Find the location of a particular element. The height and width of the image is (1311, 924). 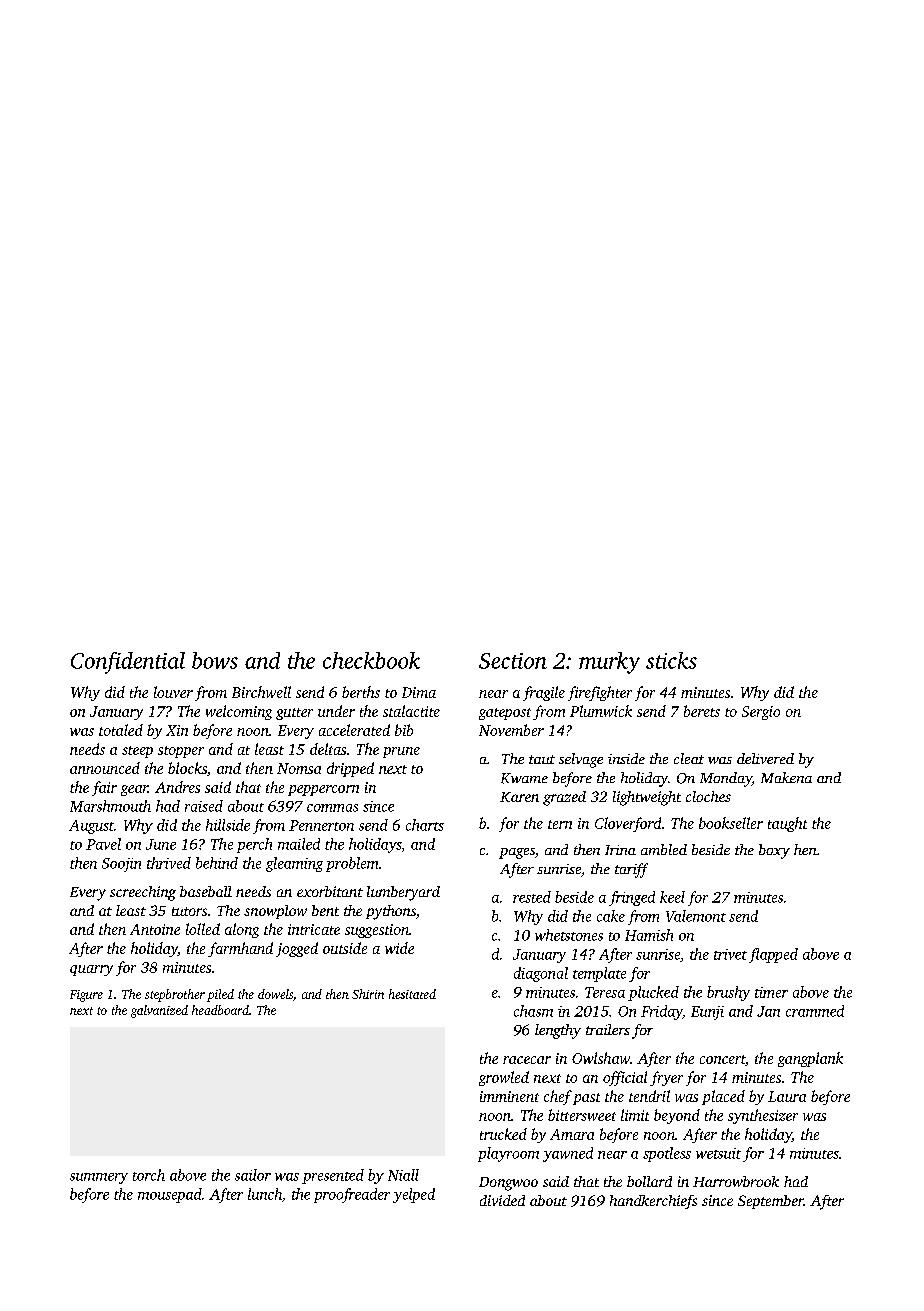

dripped is located at coordinates (350, 769).
